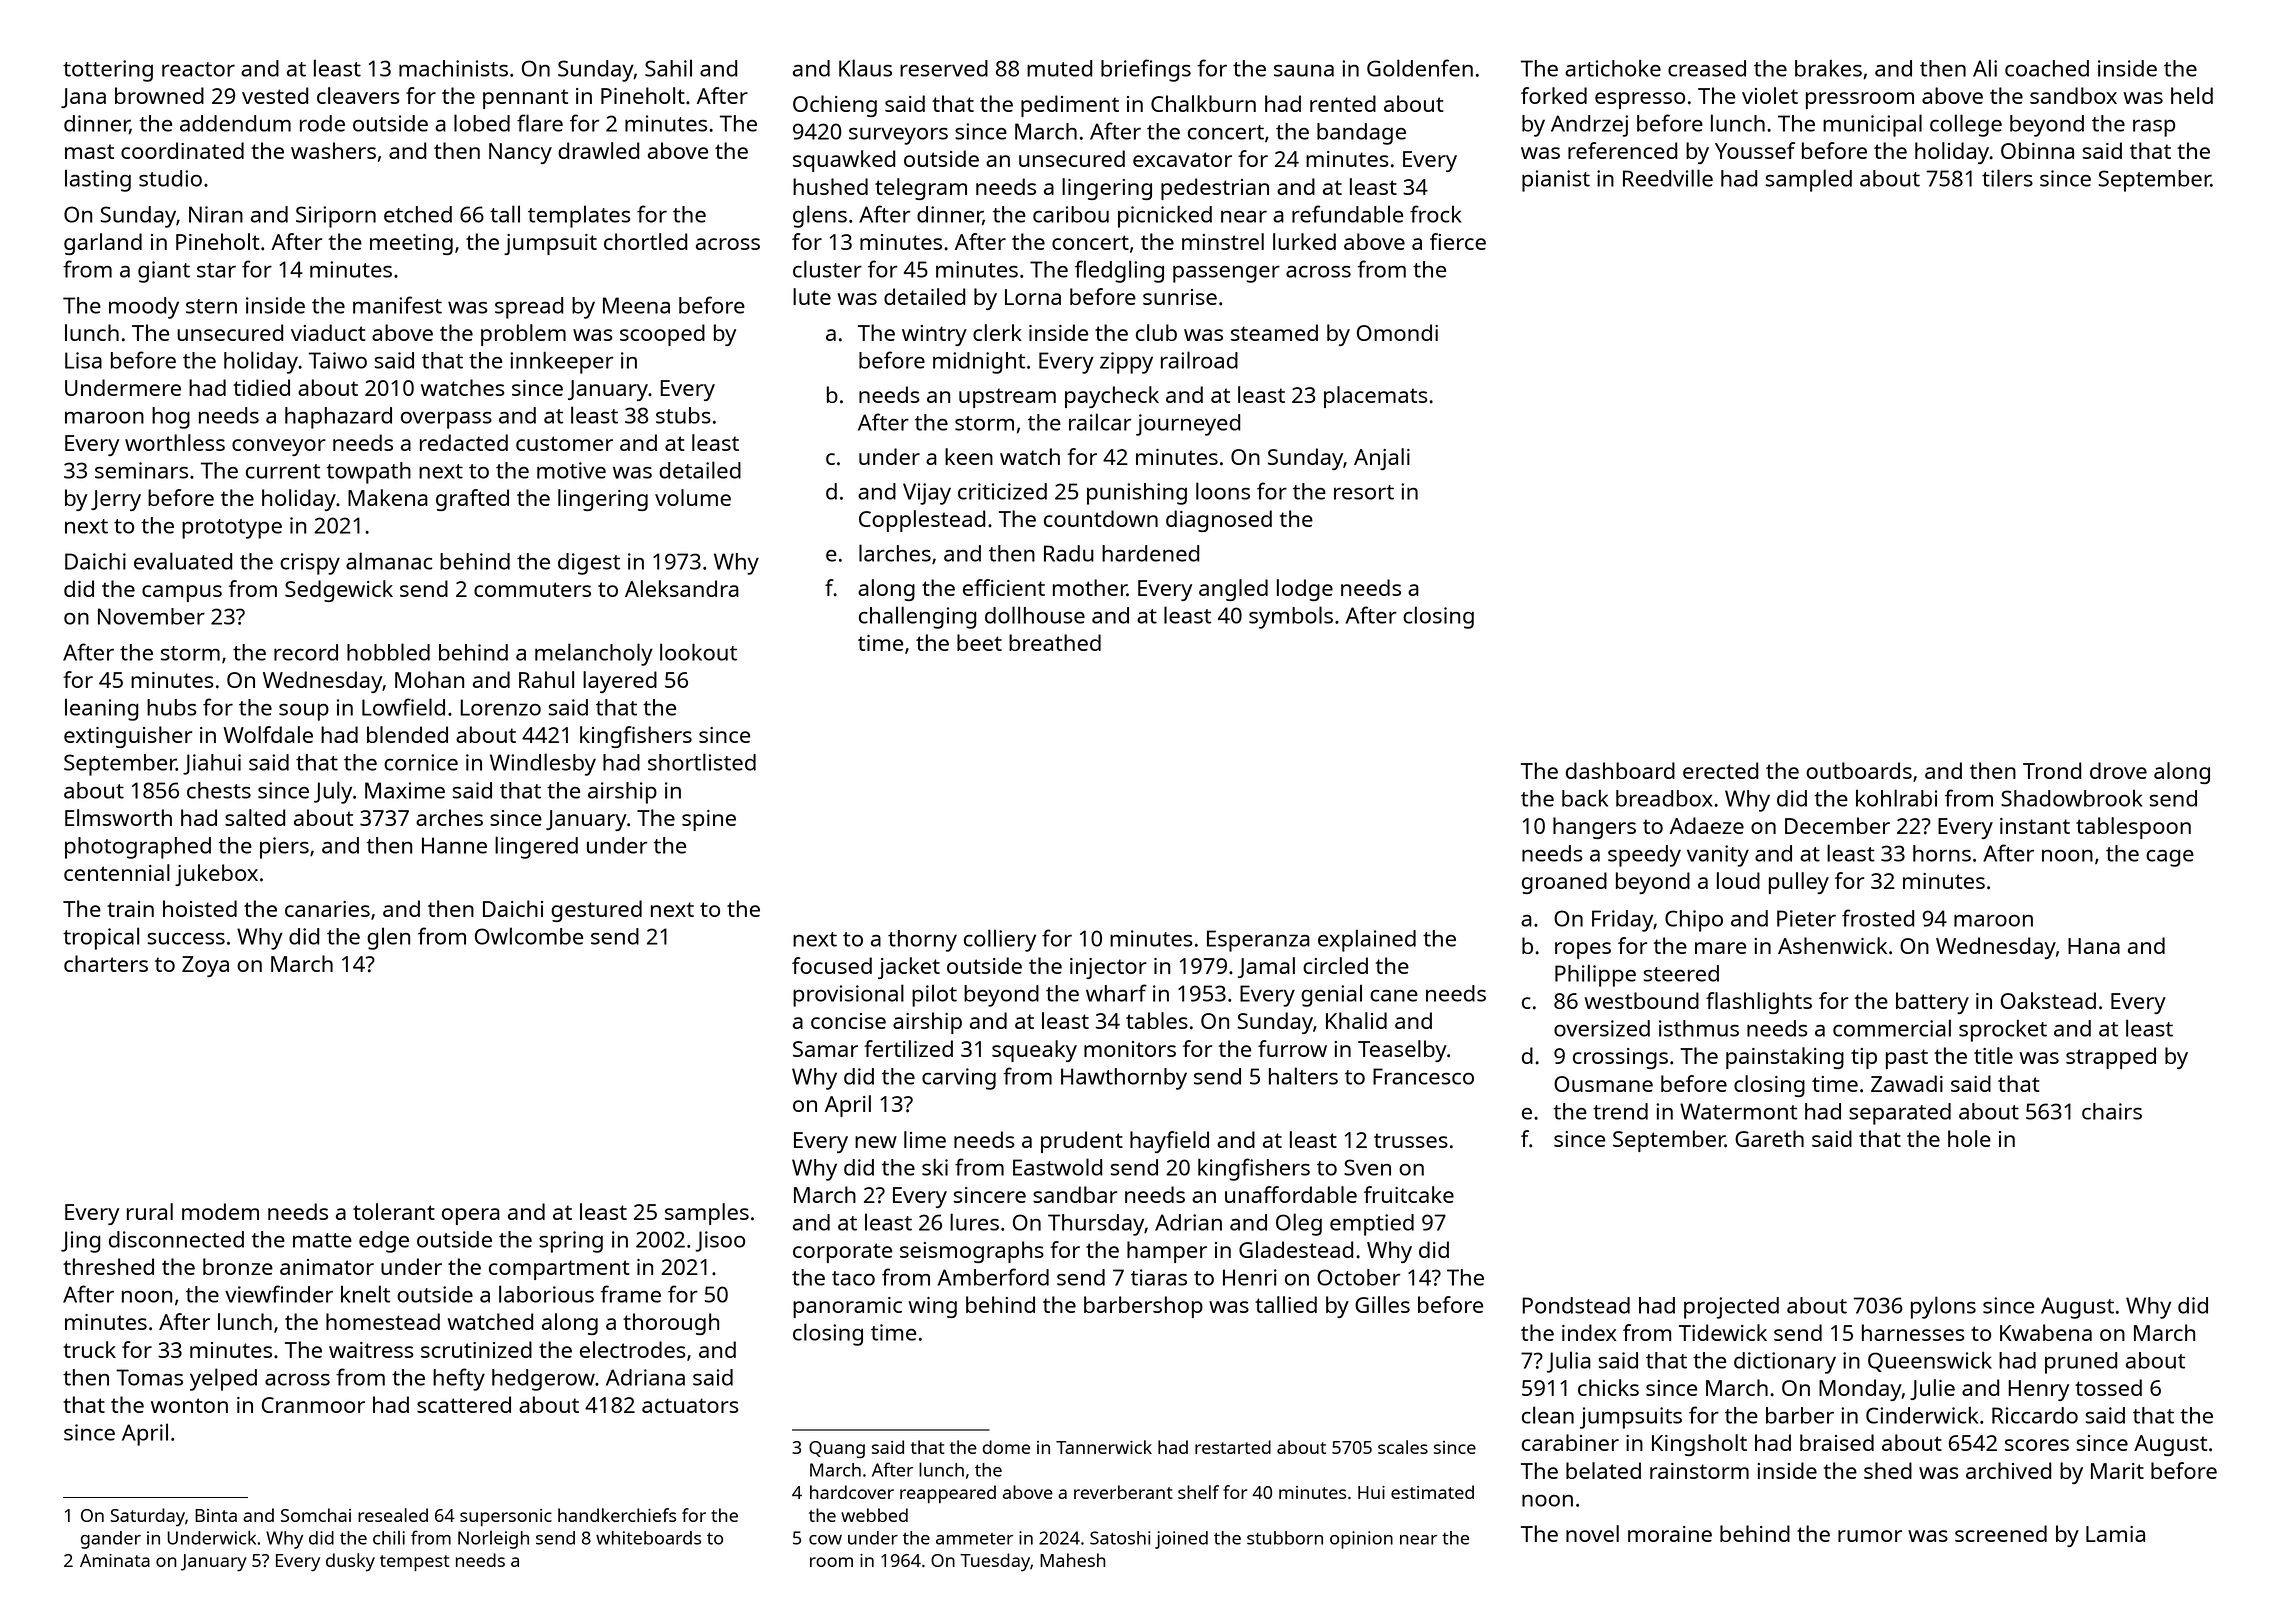  I want to click on rented, so click(1343, 103).
